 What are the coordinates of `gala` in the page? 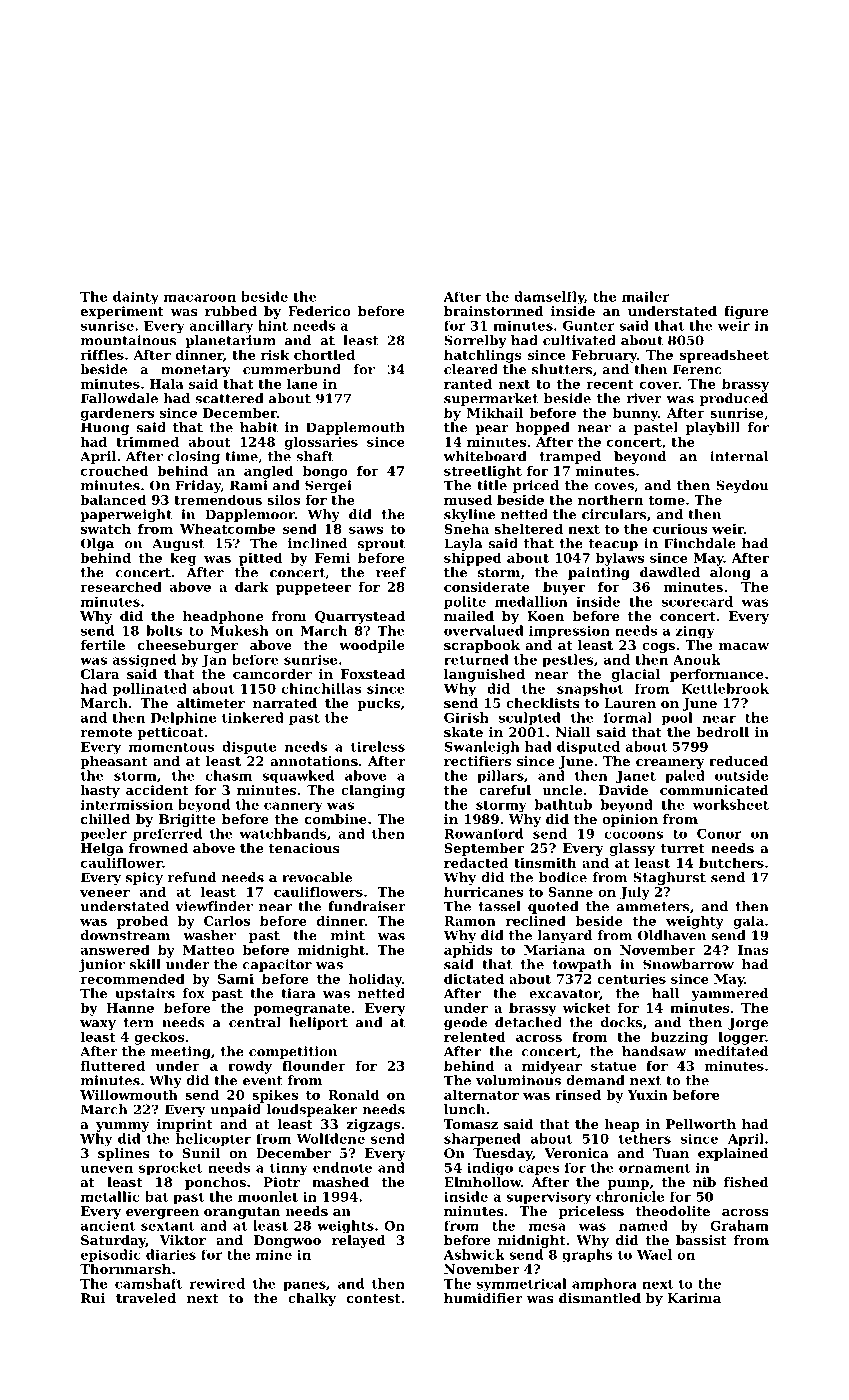 It's located at (748, 922).
